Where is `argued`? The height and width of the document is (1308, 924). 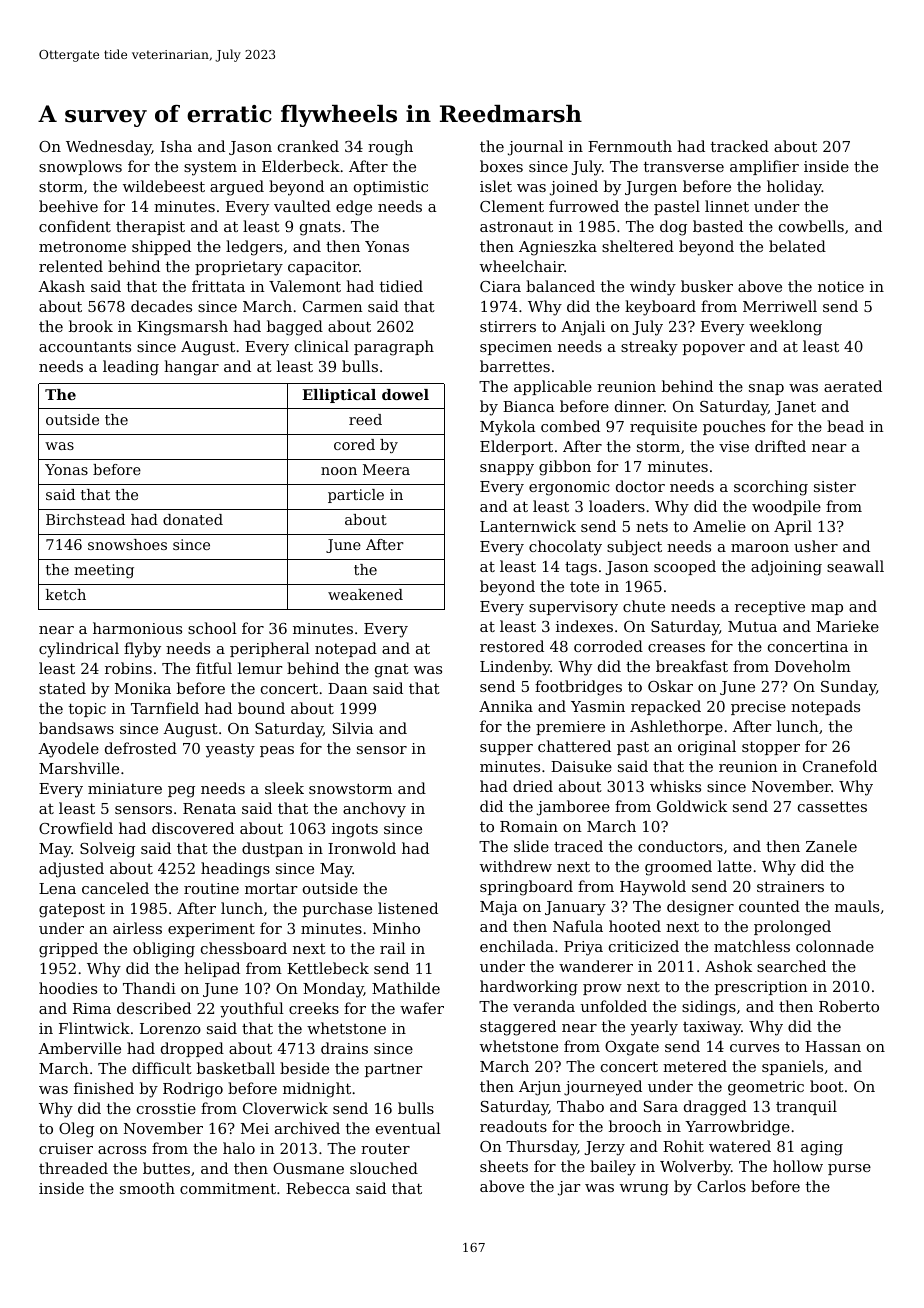
argued is located at coordinates (237, 188).
